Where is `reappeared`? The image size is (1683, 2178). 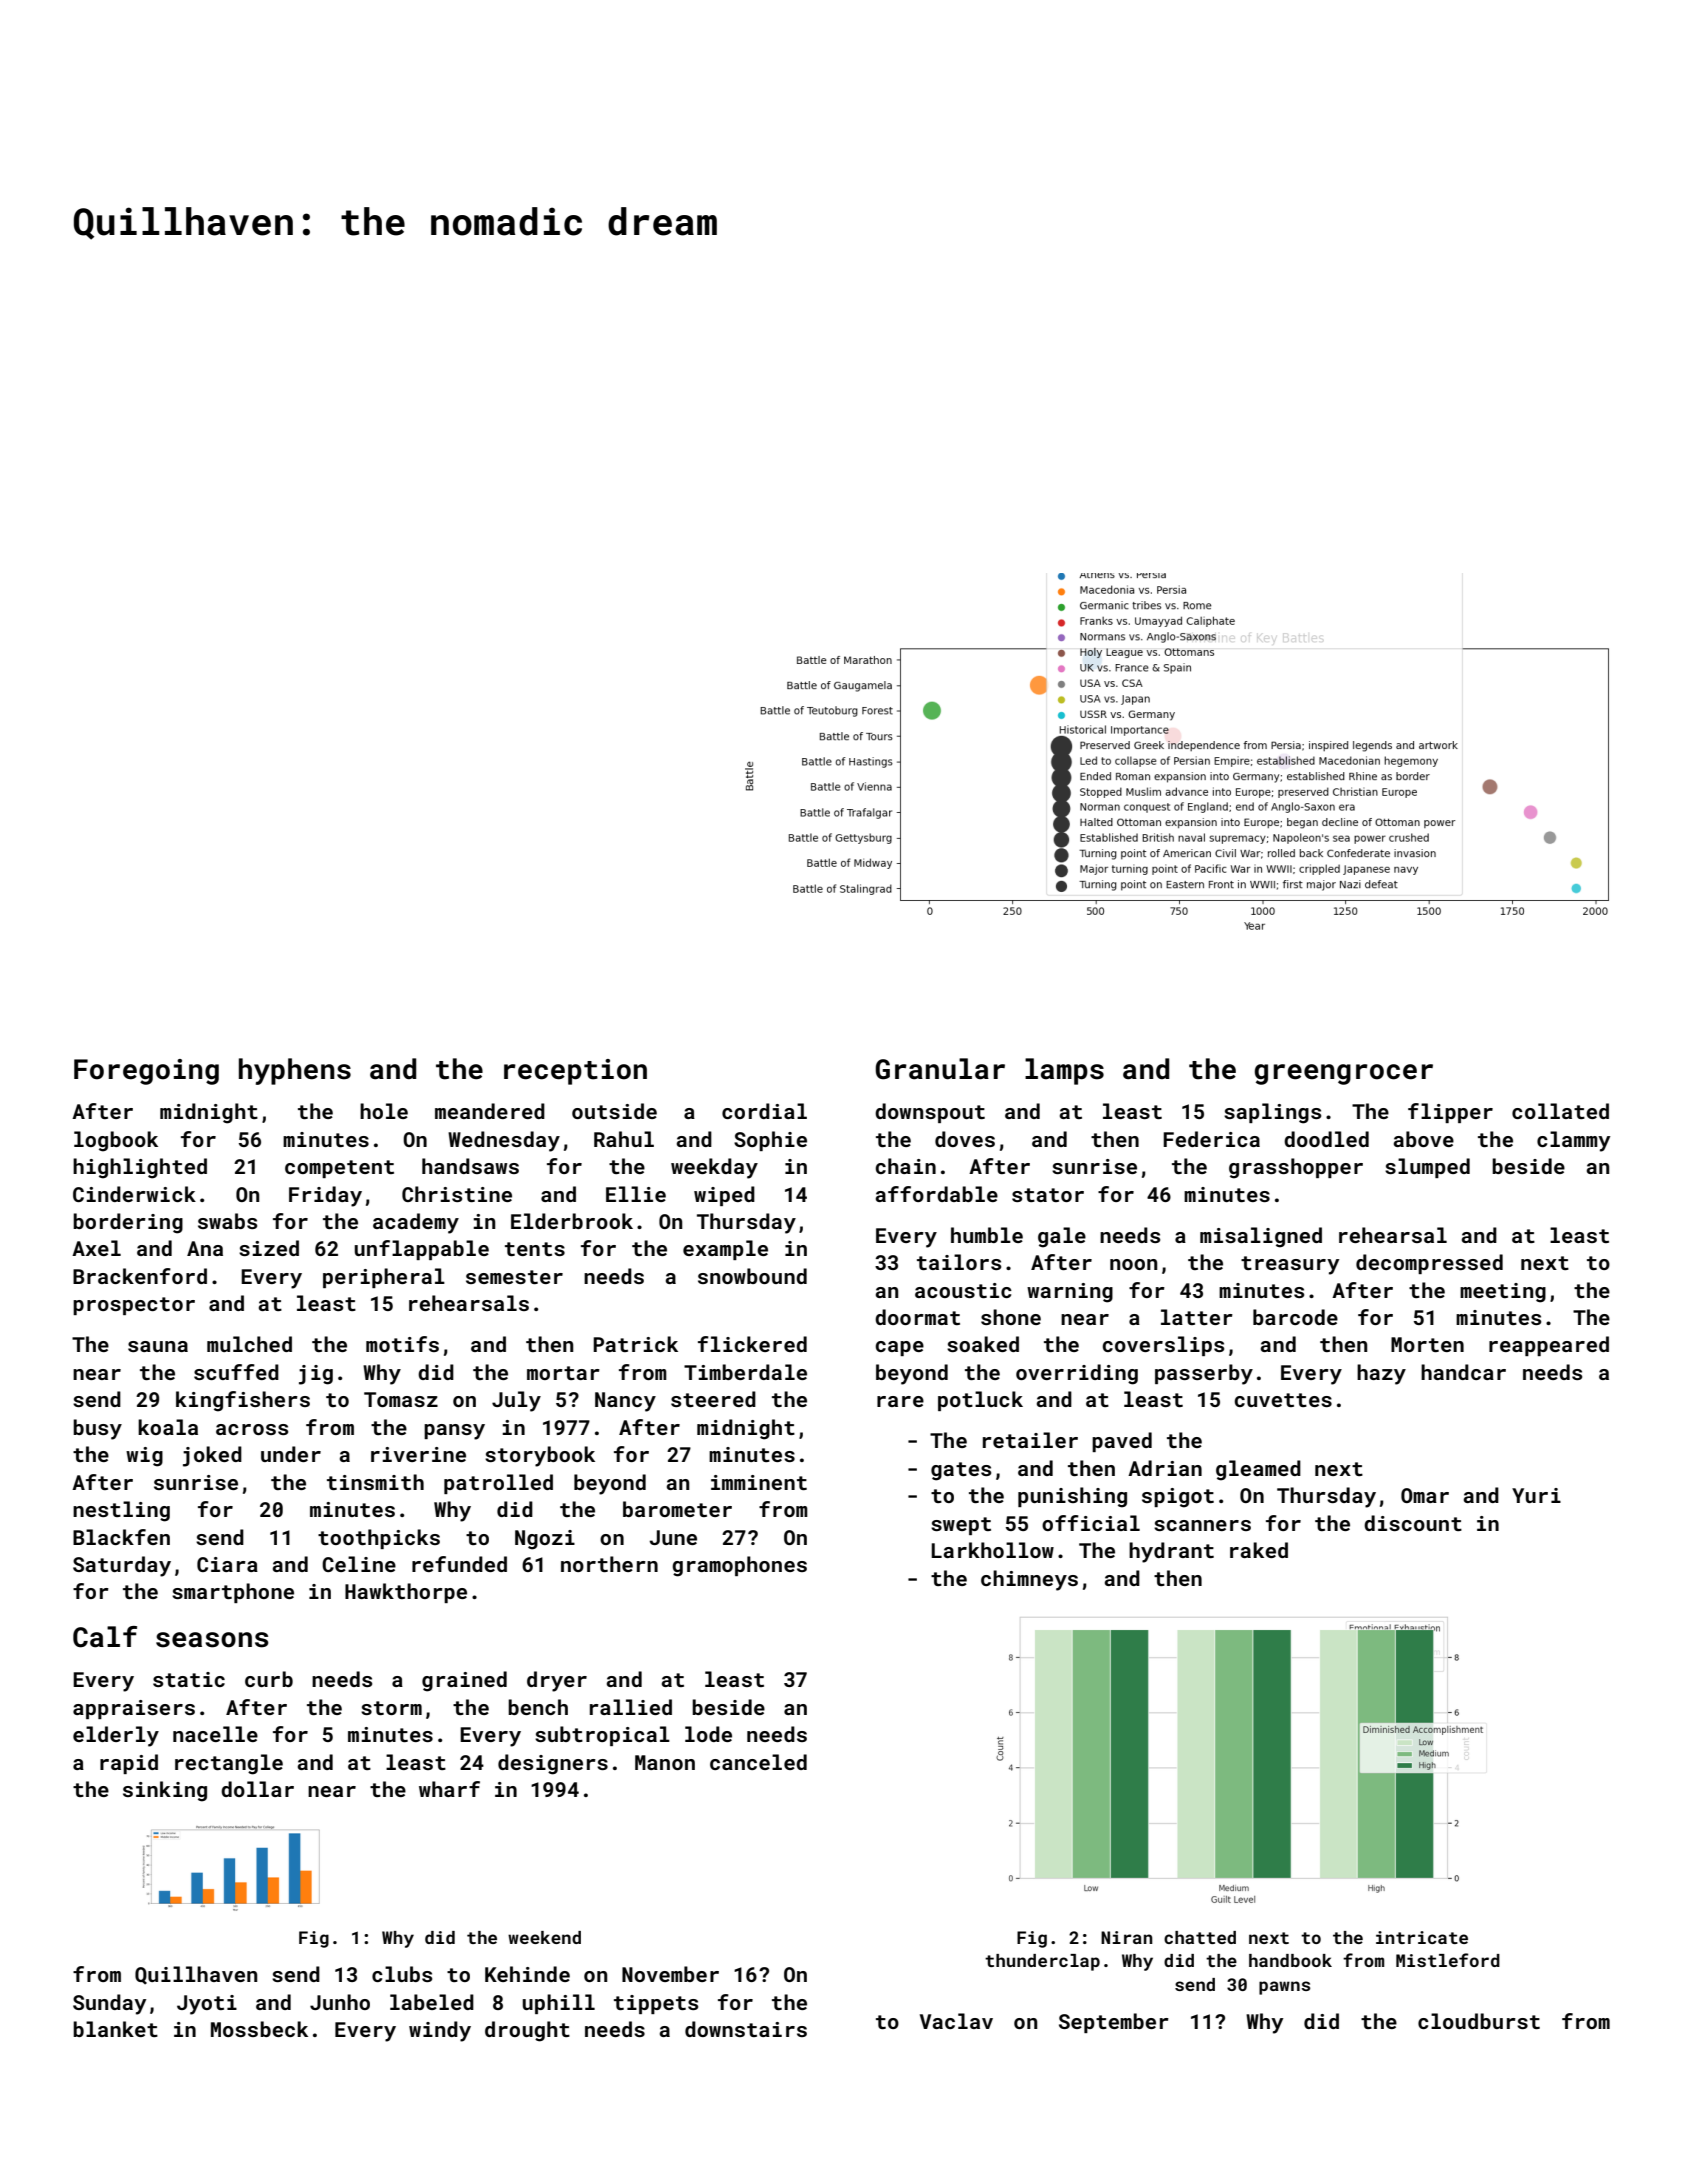 reappeared is located at coordinates (1549, 1346).
